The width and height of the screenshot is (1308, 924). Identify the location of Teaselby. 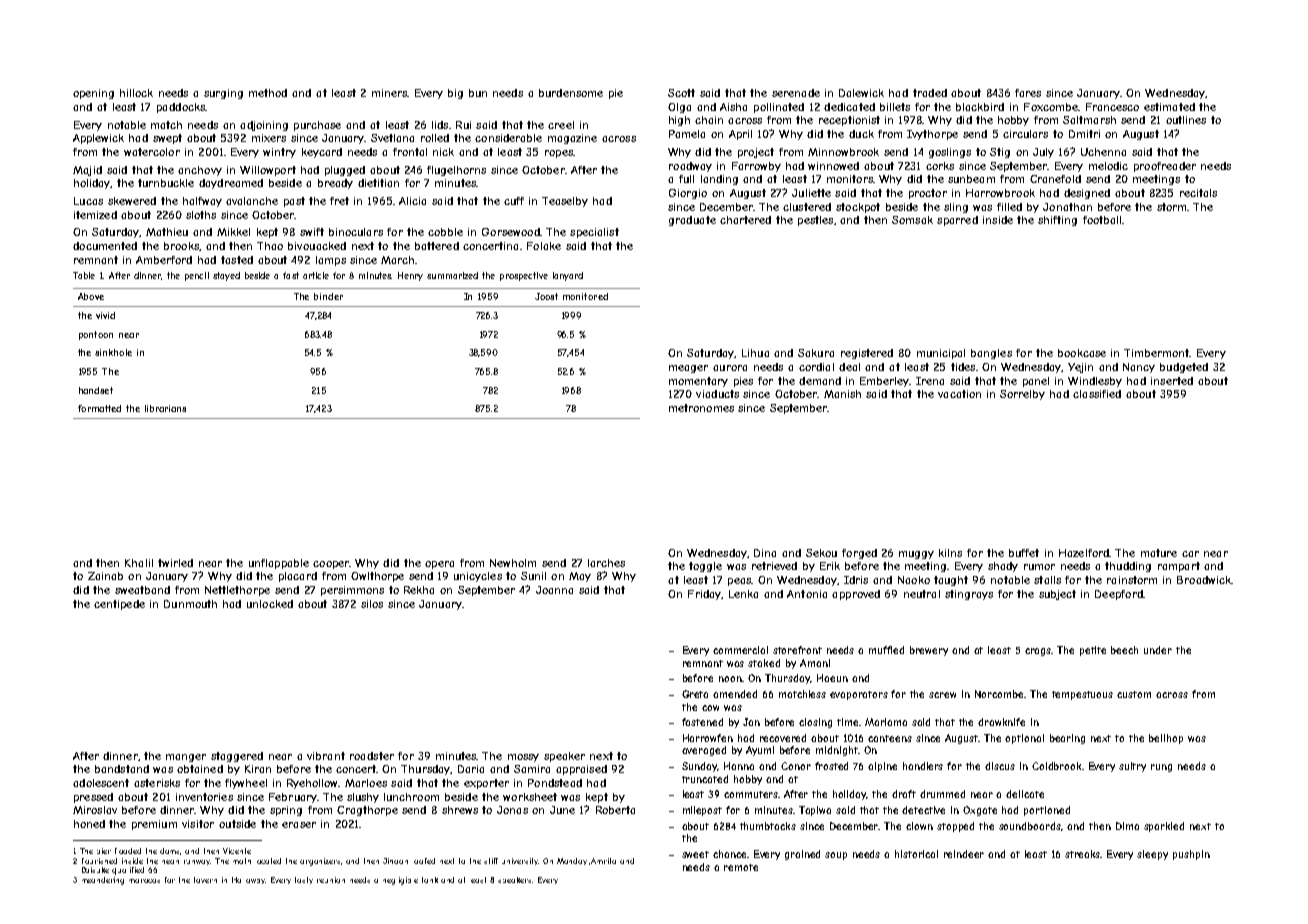
(565, 202).
